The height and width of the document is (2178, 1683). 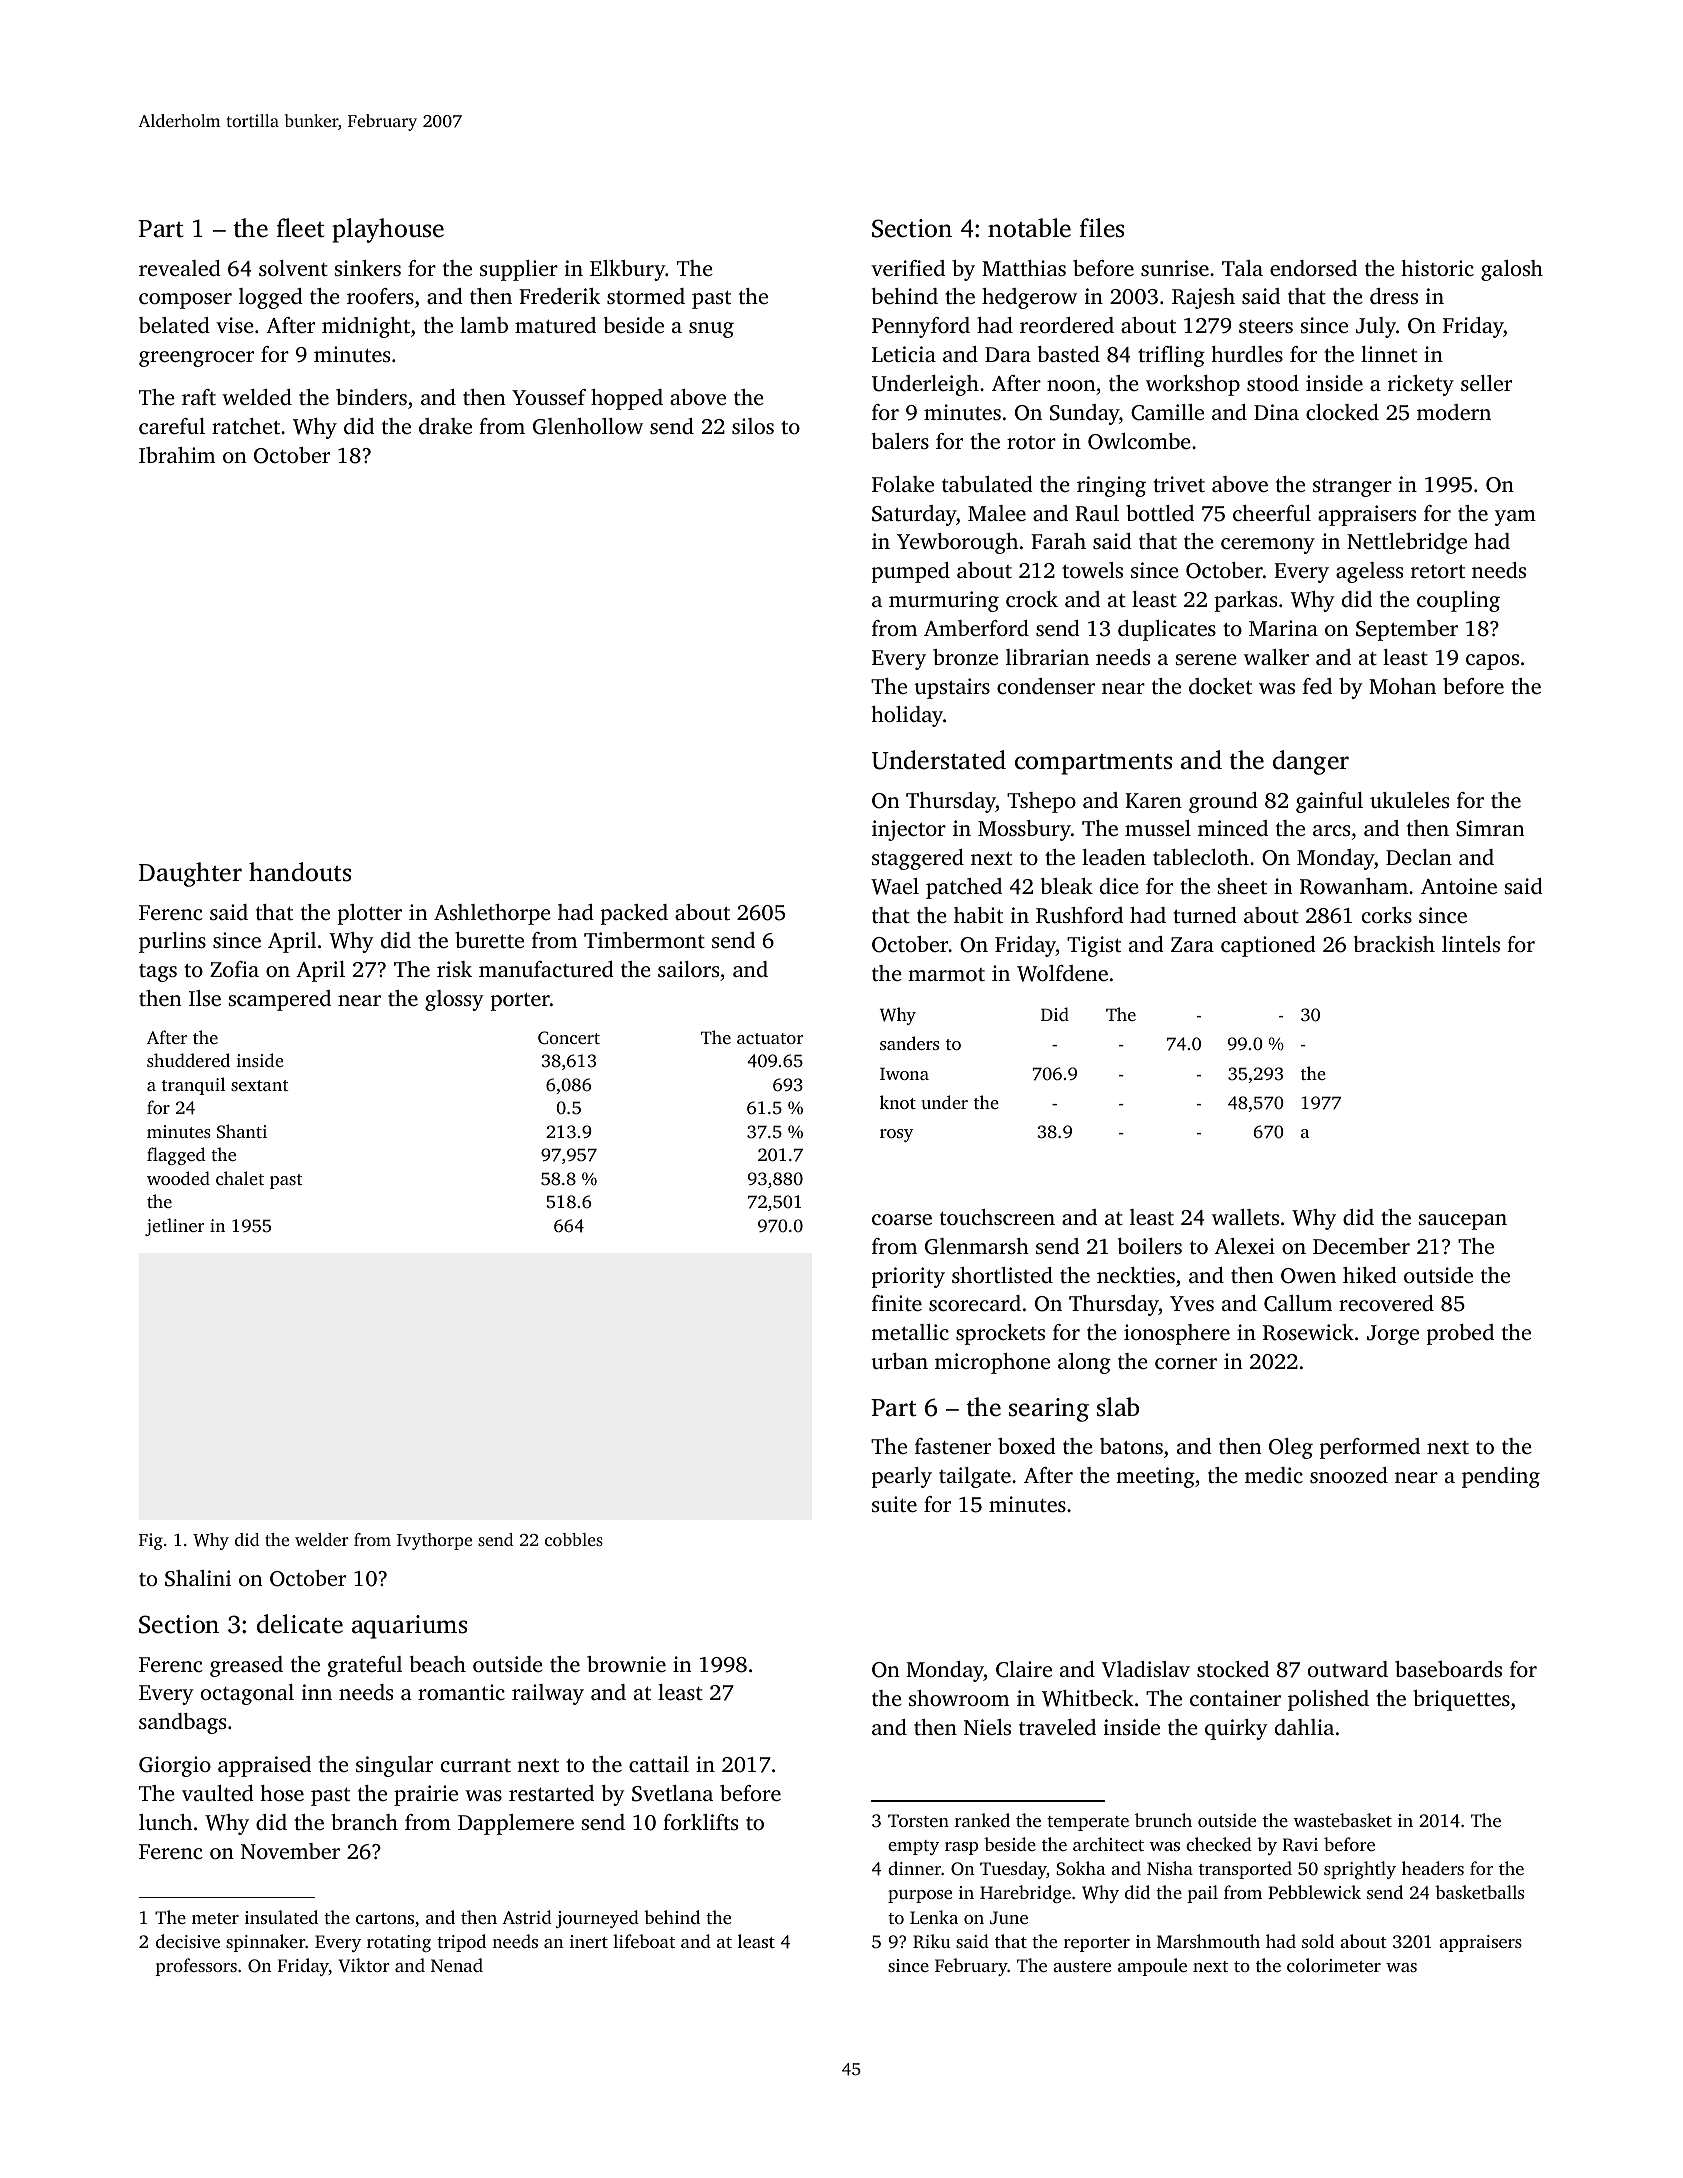 What do you see at coordinates (900, 1361) in the document?
I see `urban` at bounding box center [900, 1361].
